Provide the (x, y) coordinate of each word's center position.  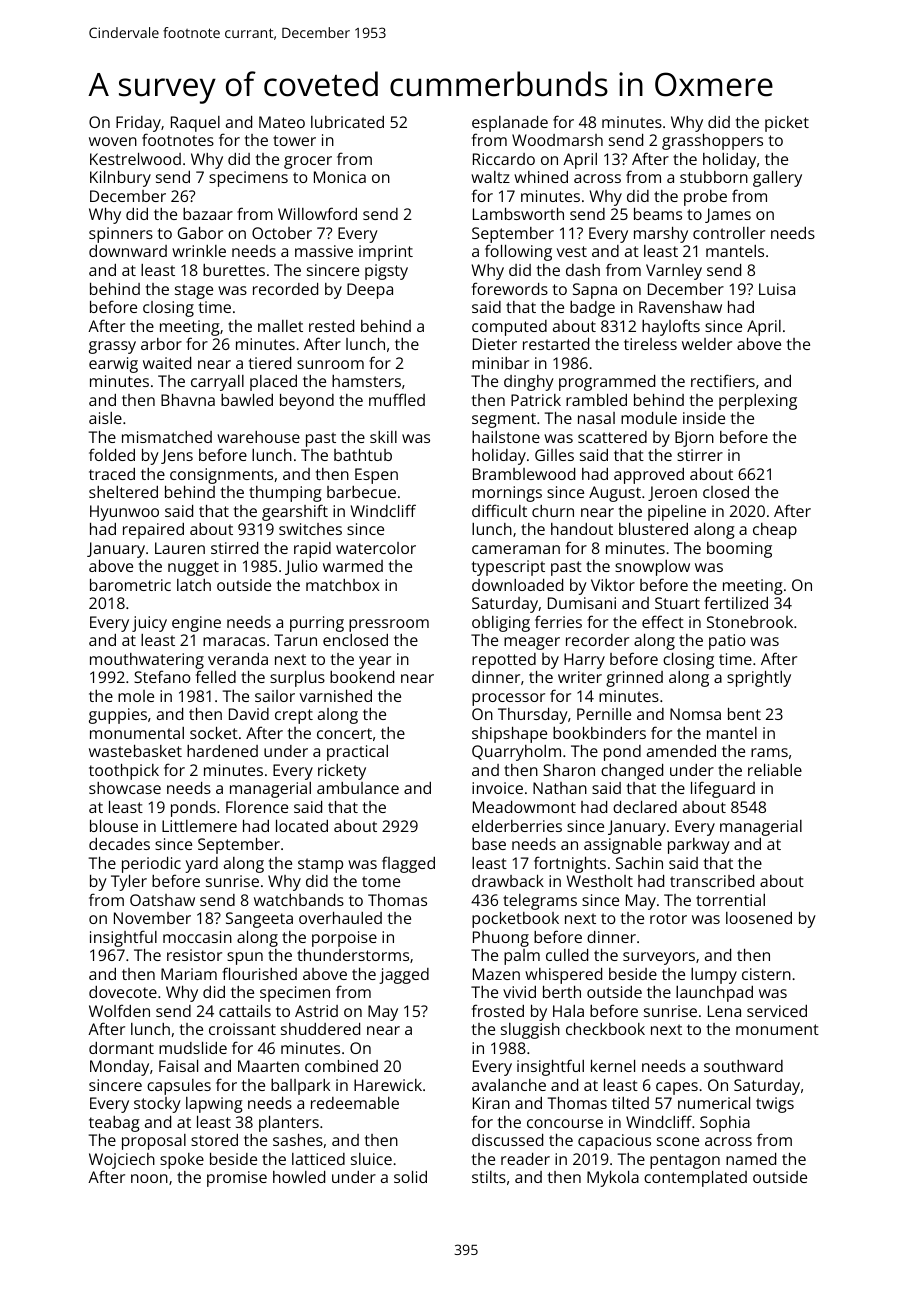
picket (787, 124)
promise (237, 1179)
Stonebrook (750, 622)
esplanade (510, 124)
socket (214, 733)
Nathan (560, 788)
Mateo (282, 122)
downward (128, 251)
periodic (151, 865)
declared (645, 807)
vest (572, 251)
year (375, 662)
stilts (489, 1177)
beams (658, 214)
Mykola (613, 1179)
